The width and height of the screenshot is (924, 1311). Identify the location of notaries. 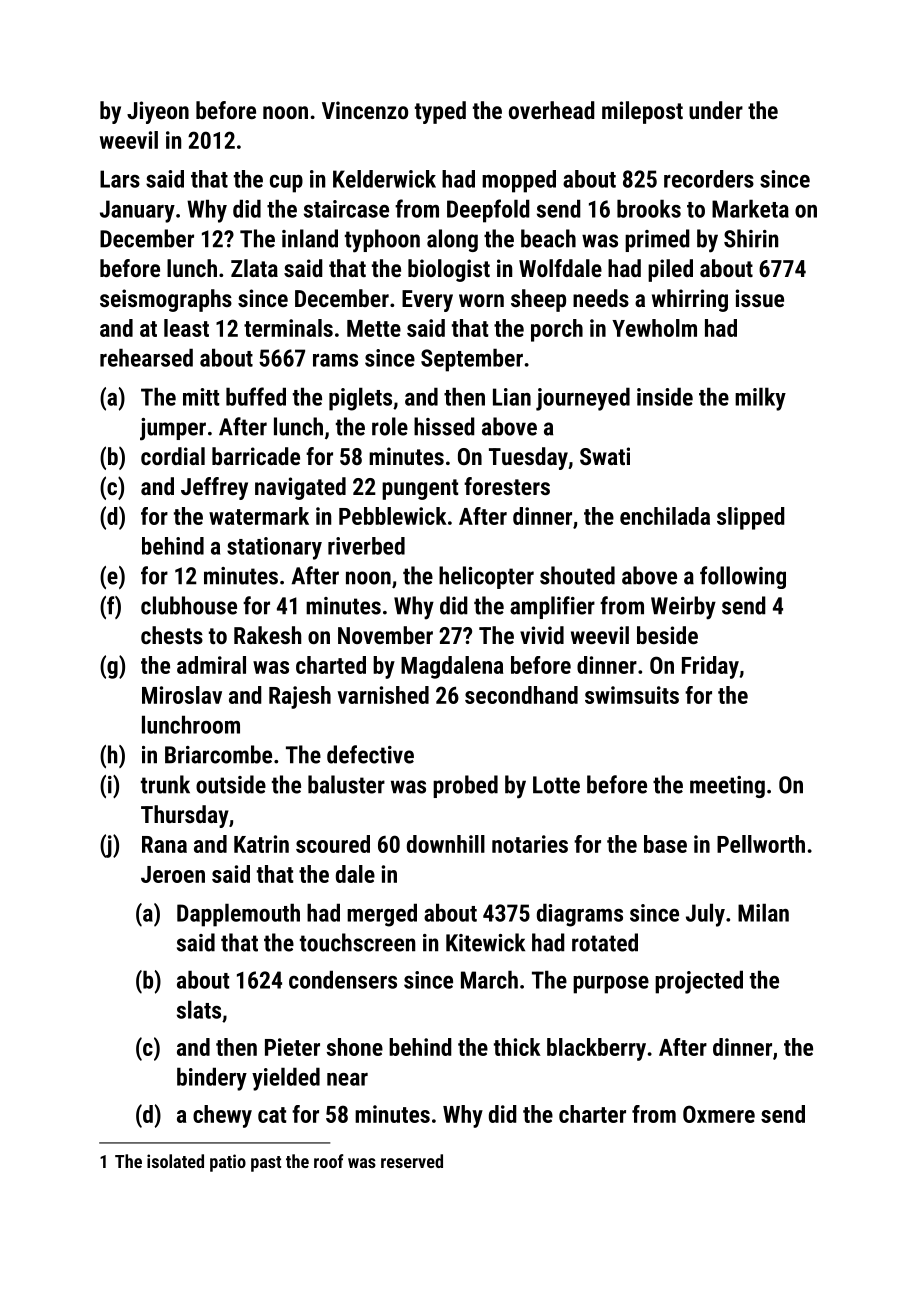
(530, 844).
